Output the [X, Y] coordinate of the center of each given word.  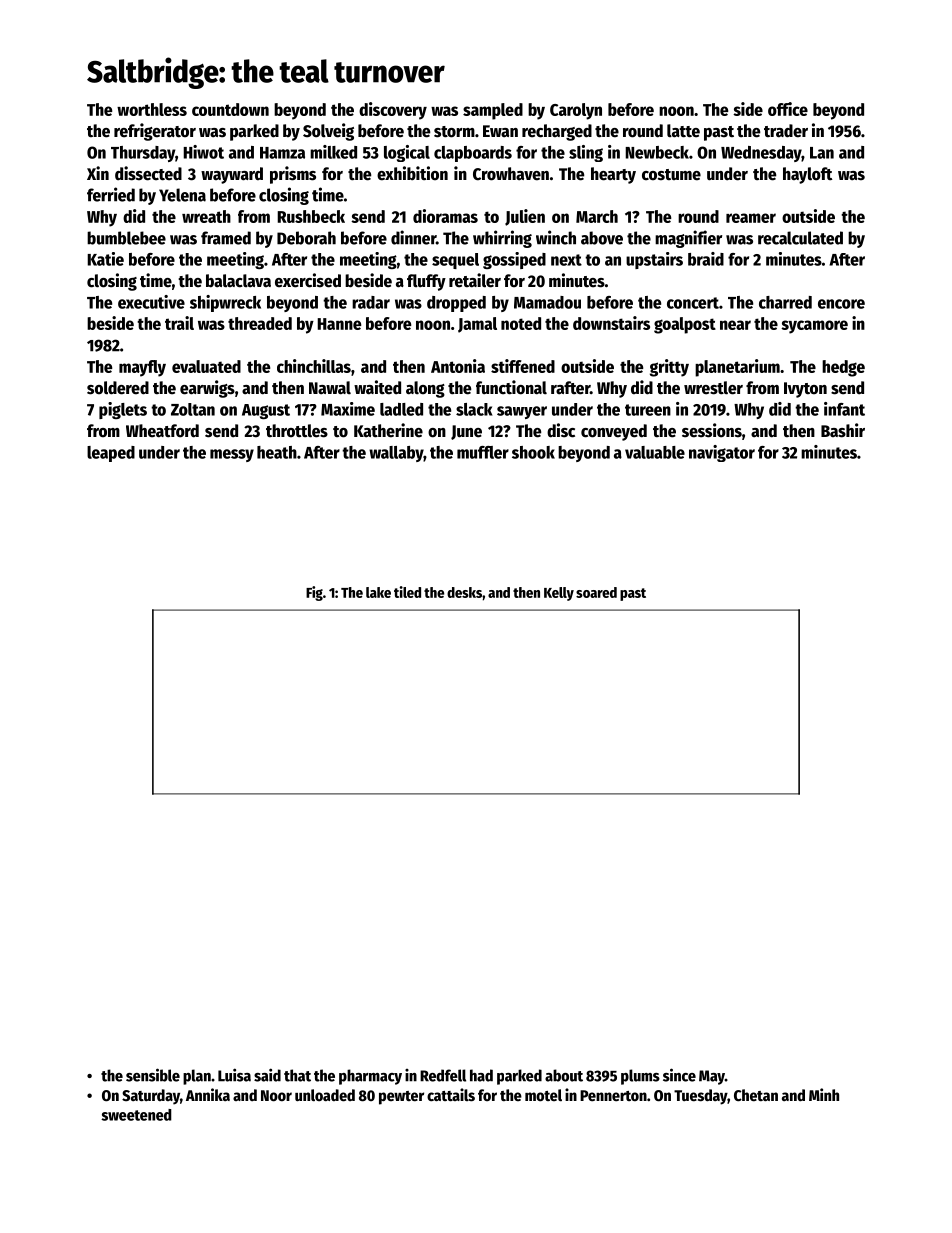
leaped [111, 454]
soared [596, 592]
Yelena [182, 195]
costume [671, 175]
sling [586, 153]
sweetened [136, 1115]
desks [464, 592]
